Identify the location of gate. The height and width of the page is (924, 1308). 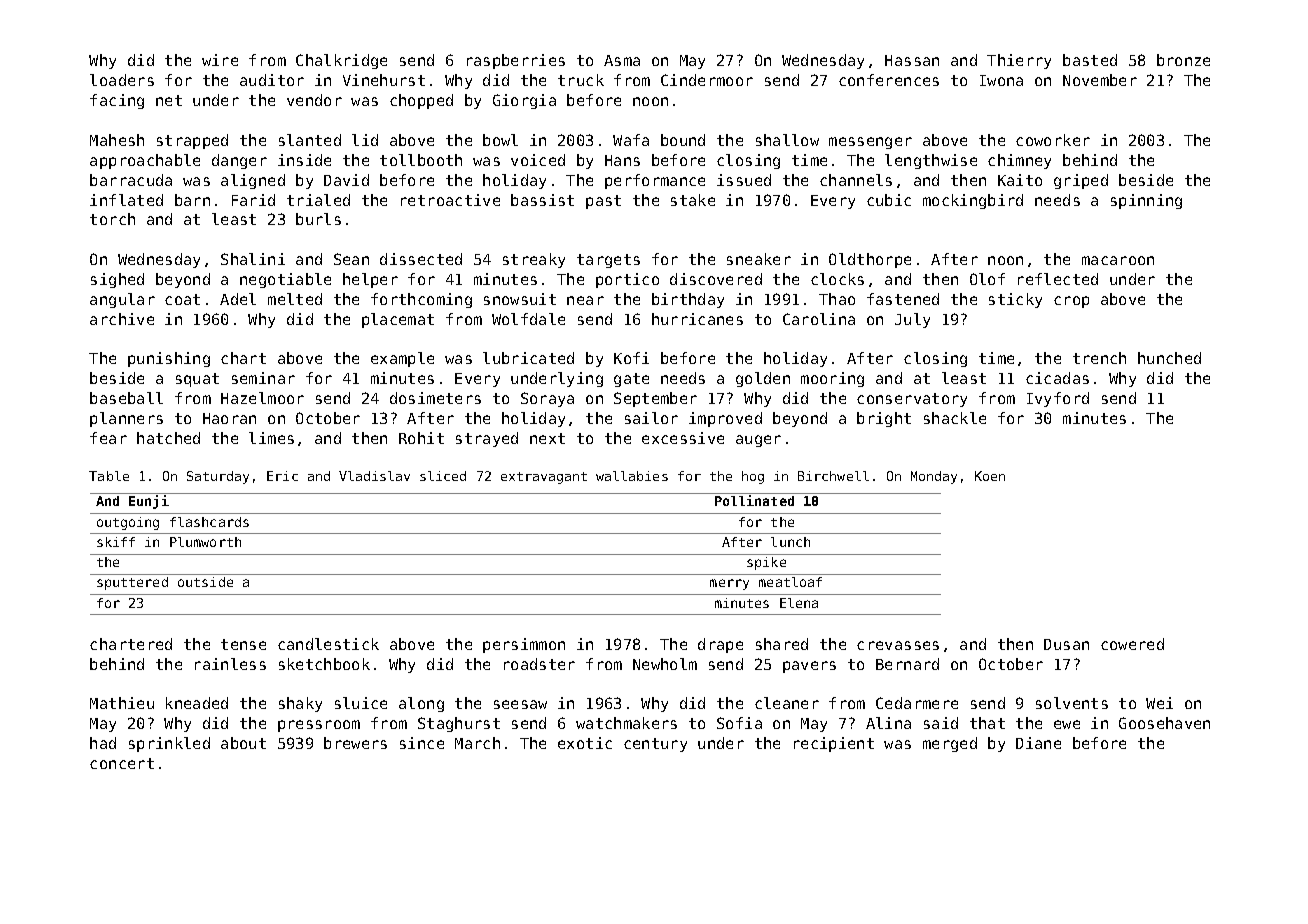
(631, 380).
